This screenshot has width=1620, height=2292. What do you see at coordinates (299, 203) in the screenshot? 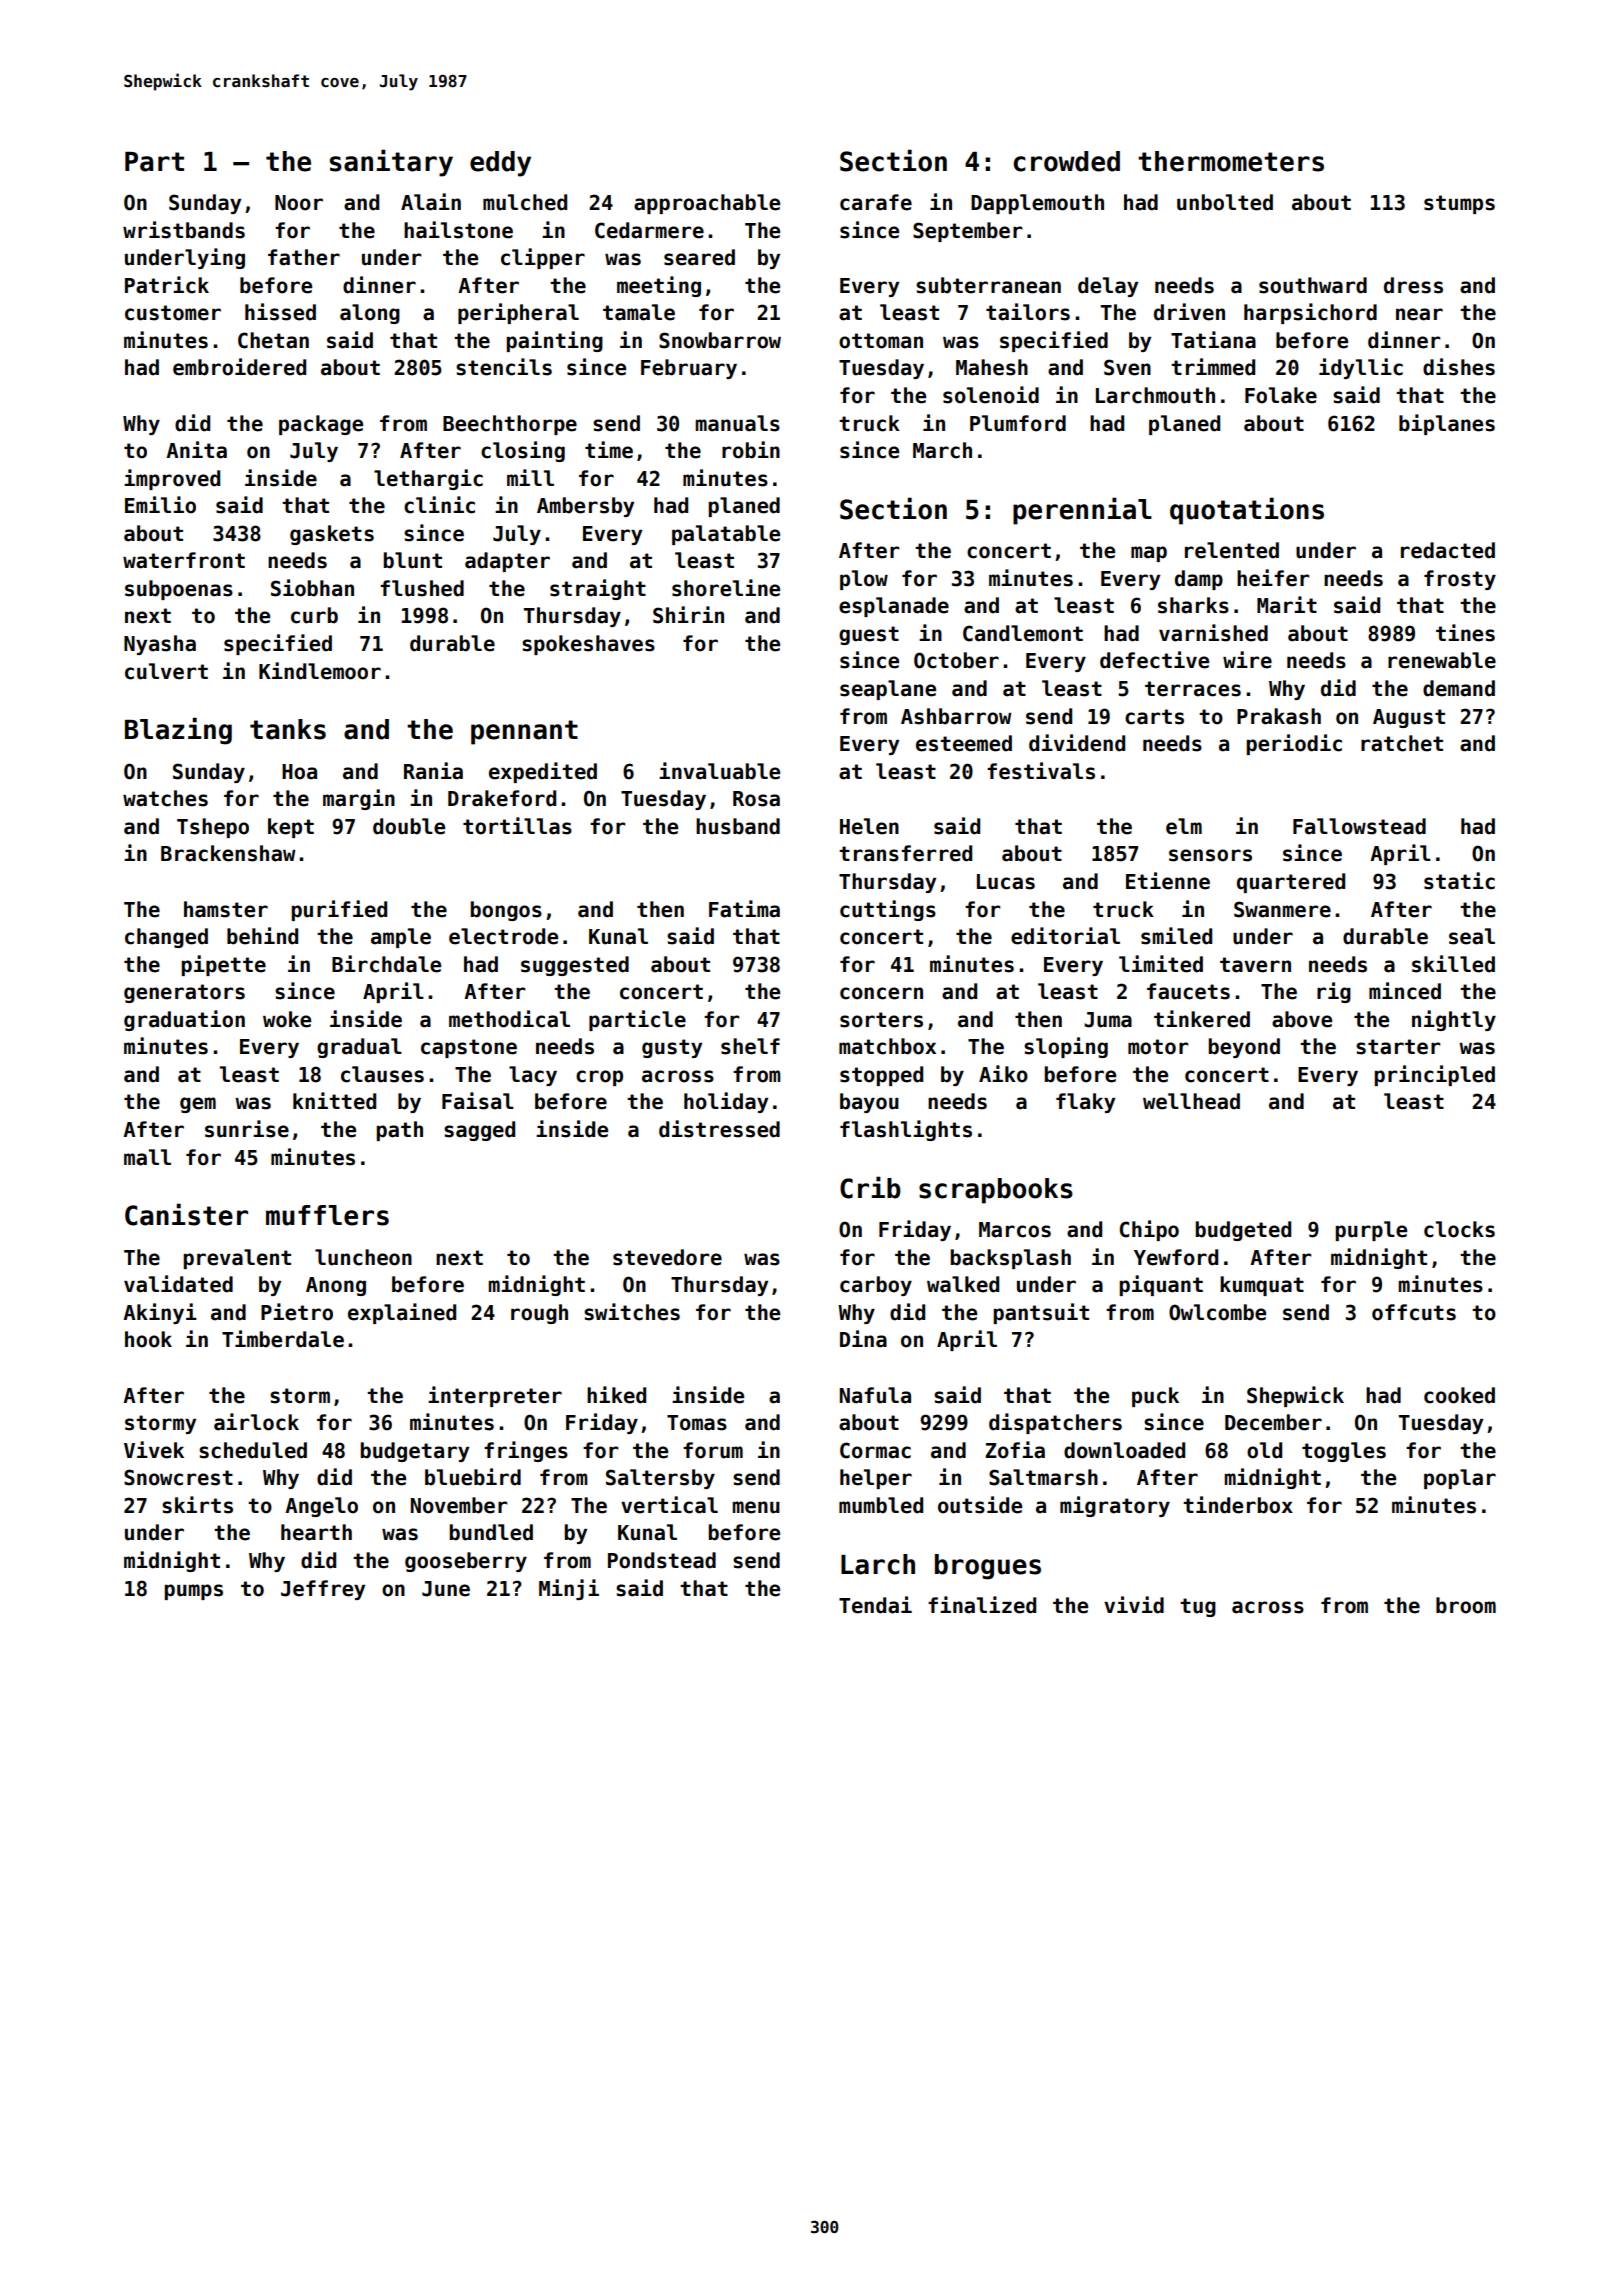
I see `Noor` at bounding box center [299, 203].
